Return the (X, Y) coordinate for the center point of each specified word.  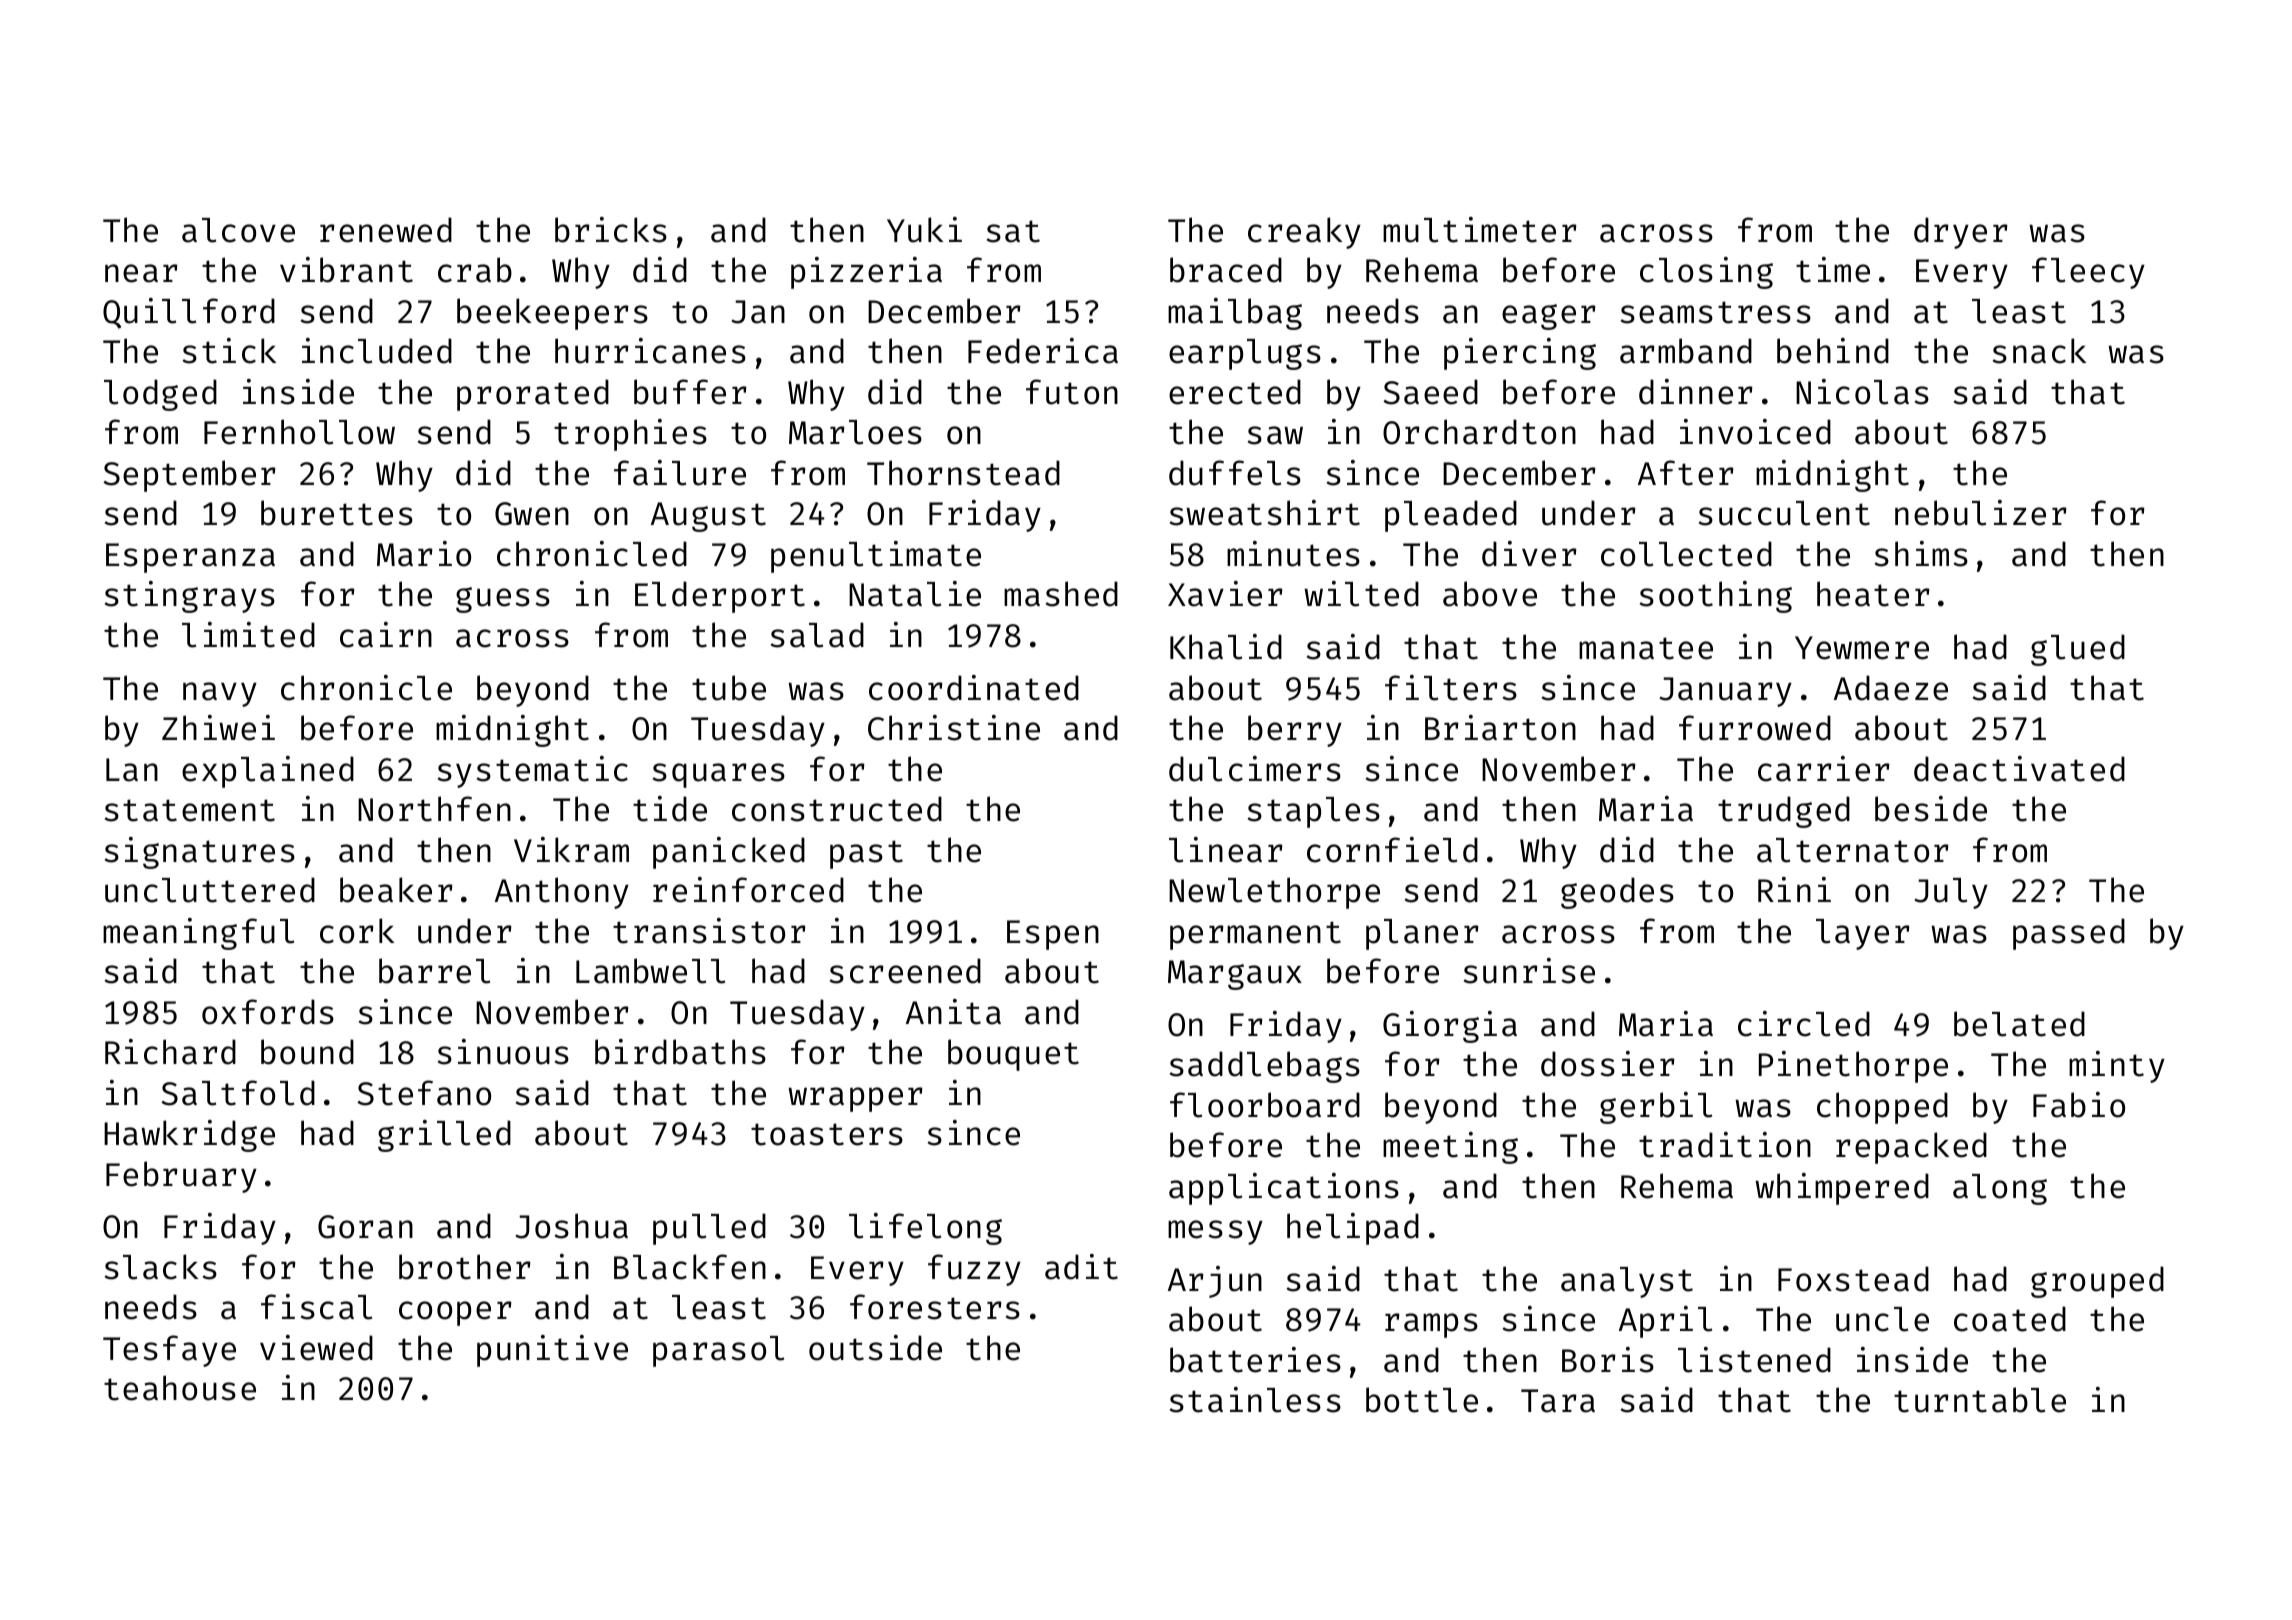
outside (875, 1348)
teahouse (180, 1388)
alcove (238, 230)
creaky (1304, 233)
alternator (1853, 850)
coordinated (974, 688)
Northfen (434, 809)
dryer (1961, 233)
